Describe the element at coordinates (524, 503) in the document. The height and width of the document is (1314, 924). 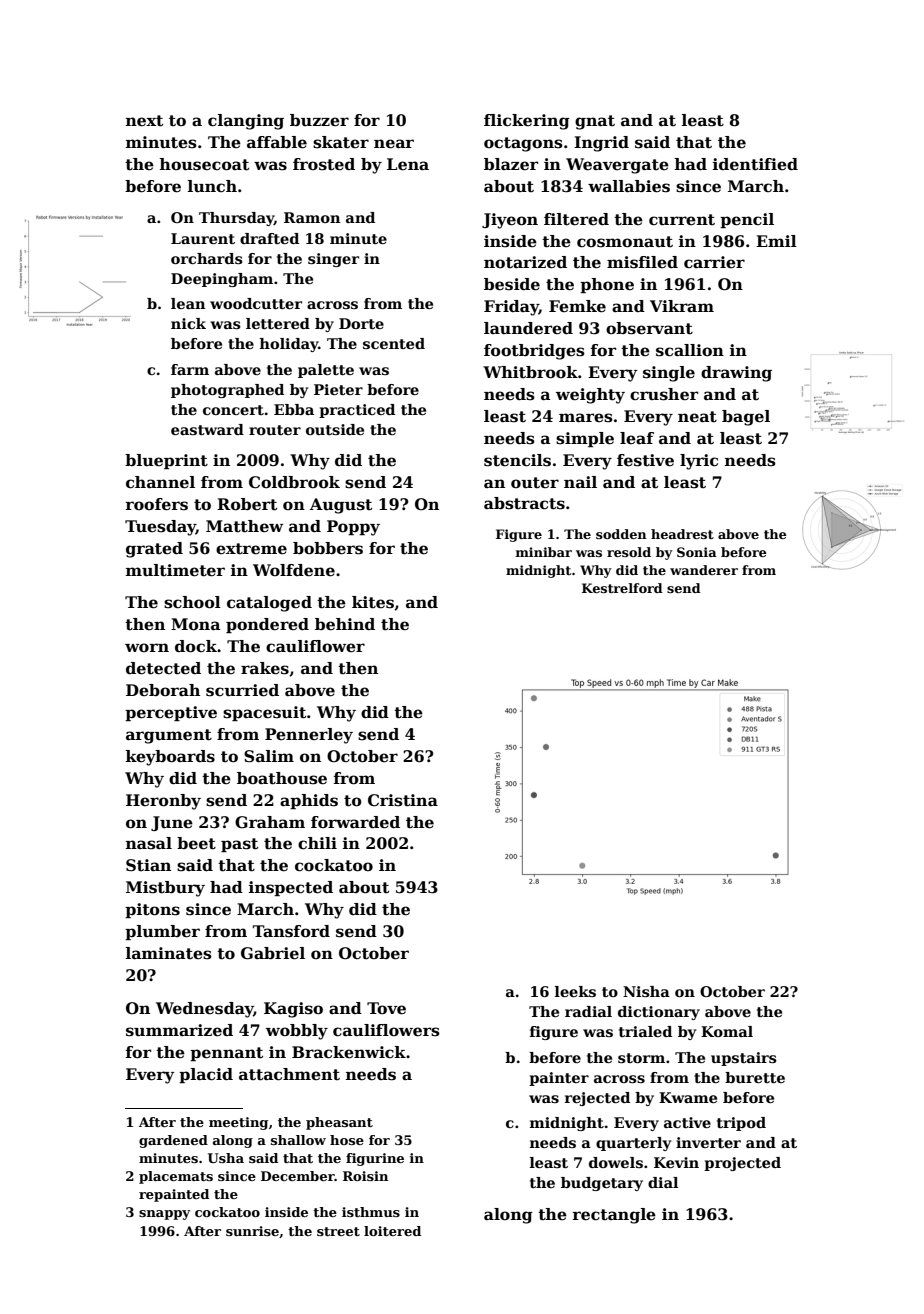
I see `abstracts` at that location.
